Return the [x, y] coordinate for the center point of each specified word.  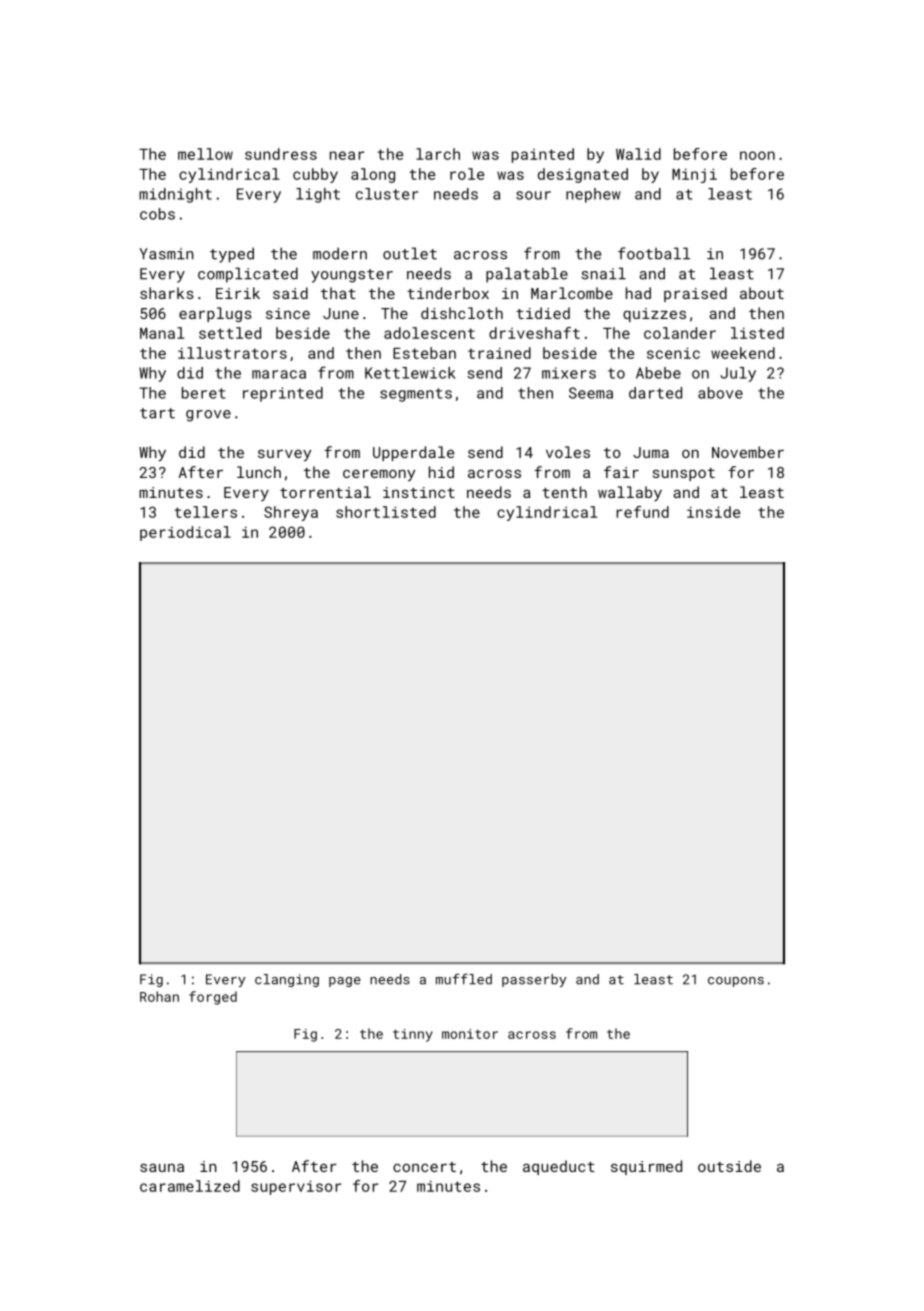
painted [543, 155]
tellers [205, 512]
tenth [564, 492]
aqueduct [559, 1167]
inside [713, 512]
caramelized [190, 1186]
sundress [281, 154]
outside [729, 1166]
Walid [638, 154]
